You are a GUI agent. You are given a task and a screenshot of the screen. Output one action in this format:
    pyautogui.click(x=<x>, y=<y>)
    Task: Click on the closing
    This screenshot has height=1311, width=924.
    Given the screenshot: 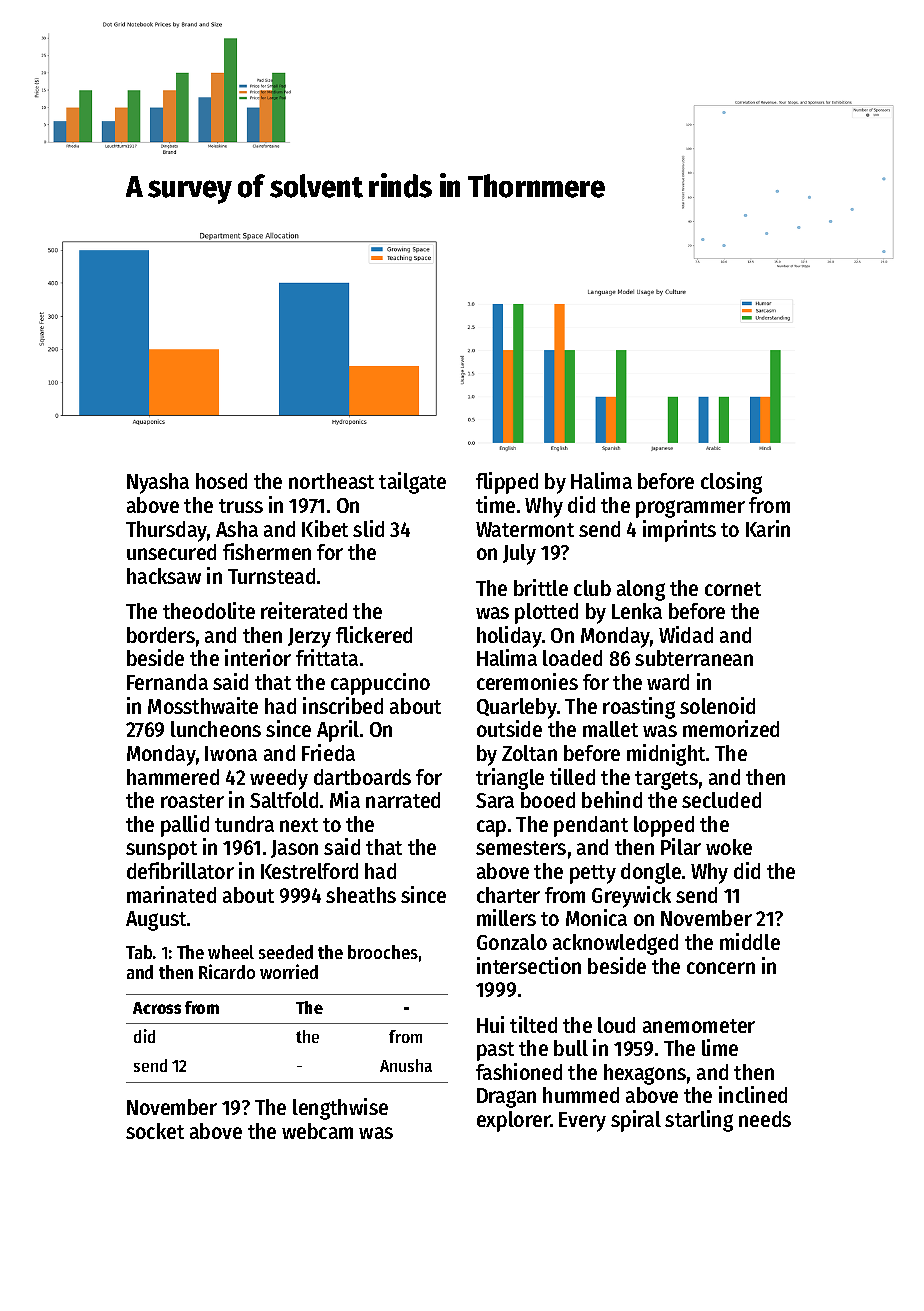 What is the action you would take?
    pyautogui.click(x=731, y=483)
